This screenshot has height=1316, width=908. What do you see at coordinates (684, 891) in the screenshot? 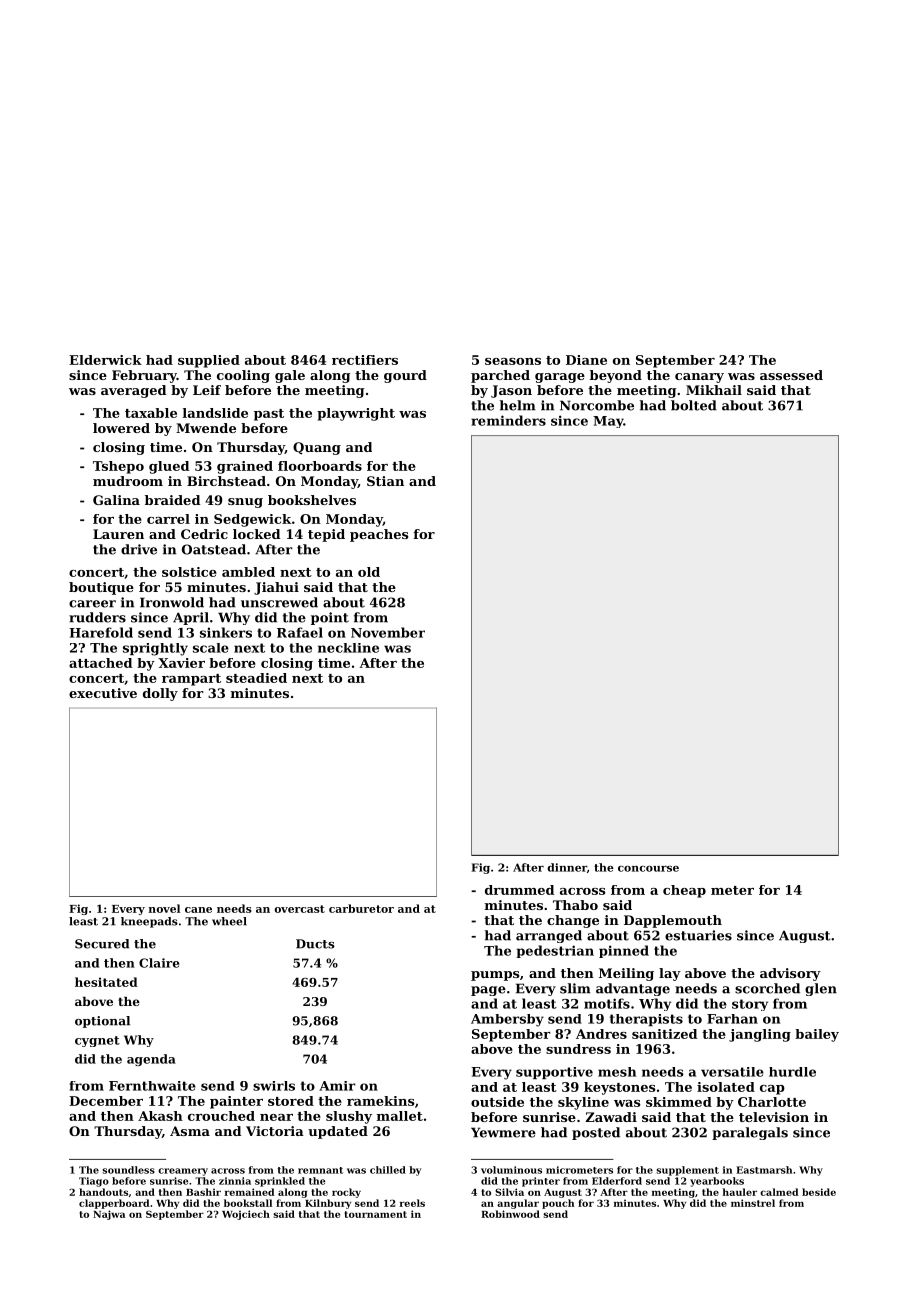
I see `cheap` at bounding box center [684, 891].
